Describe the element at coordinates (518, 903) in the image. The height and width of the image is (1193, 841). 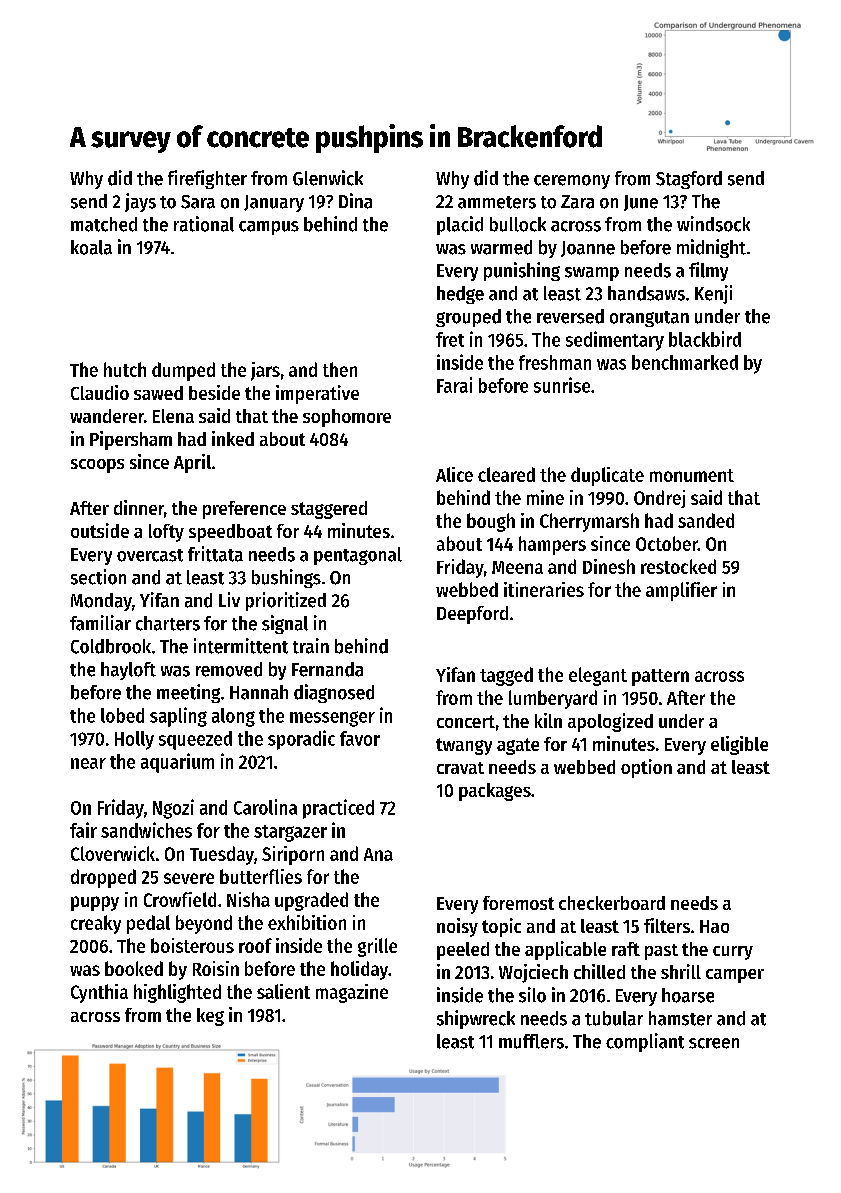
I see `foremost` at that location.
